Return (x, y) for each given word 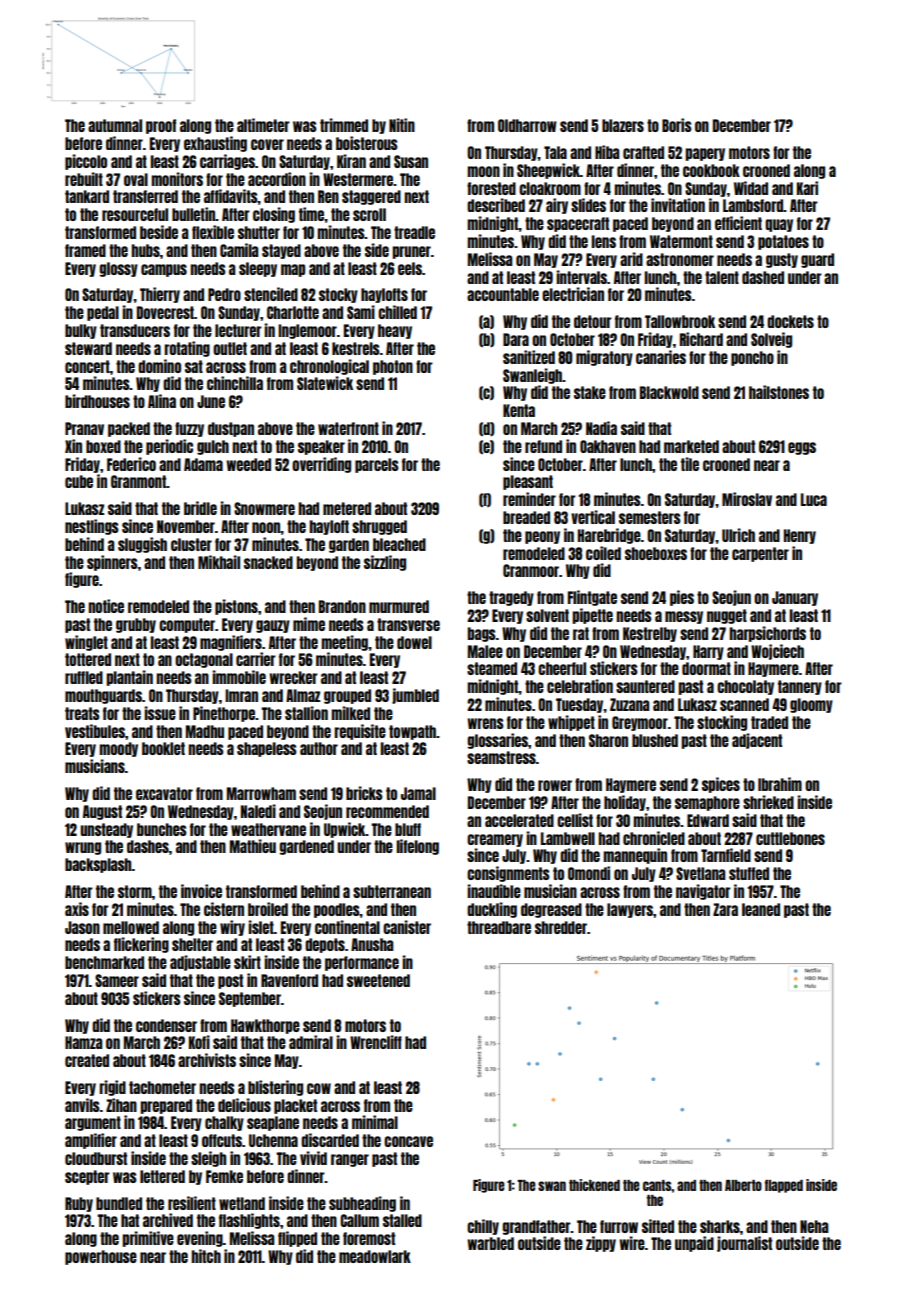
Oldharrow (527, 125)
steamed (492, 668)
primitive (148, 1239)
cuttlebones (790, 838)
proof (161, 126)
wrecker (293, 677)
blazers (623, 125)
